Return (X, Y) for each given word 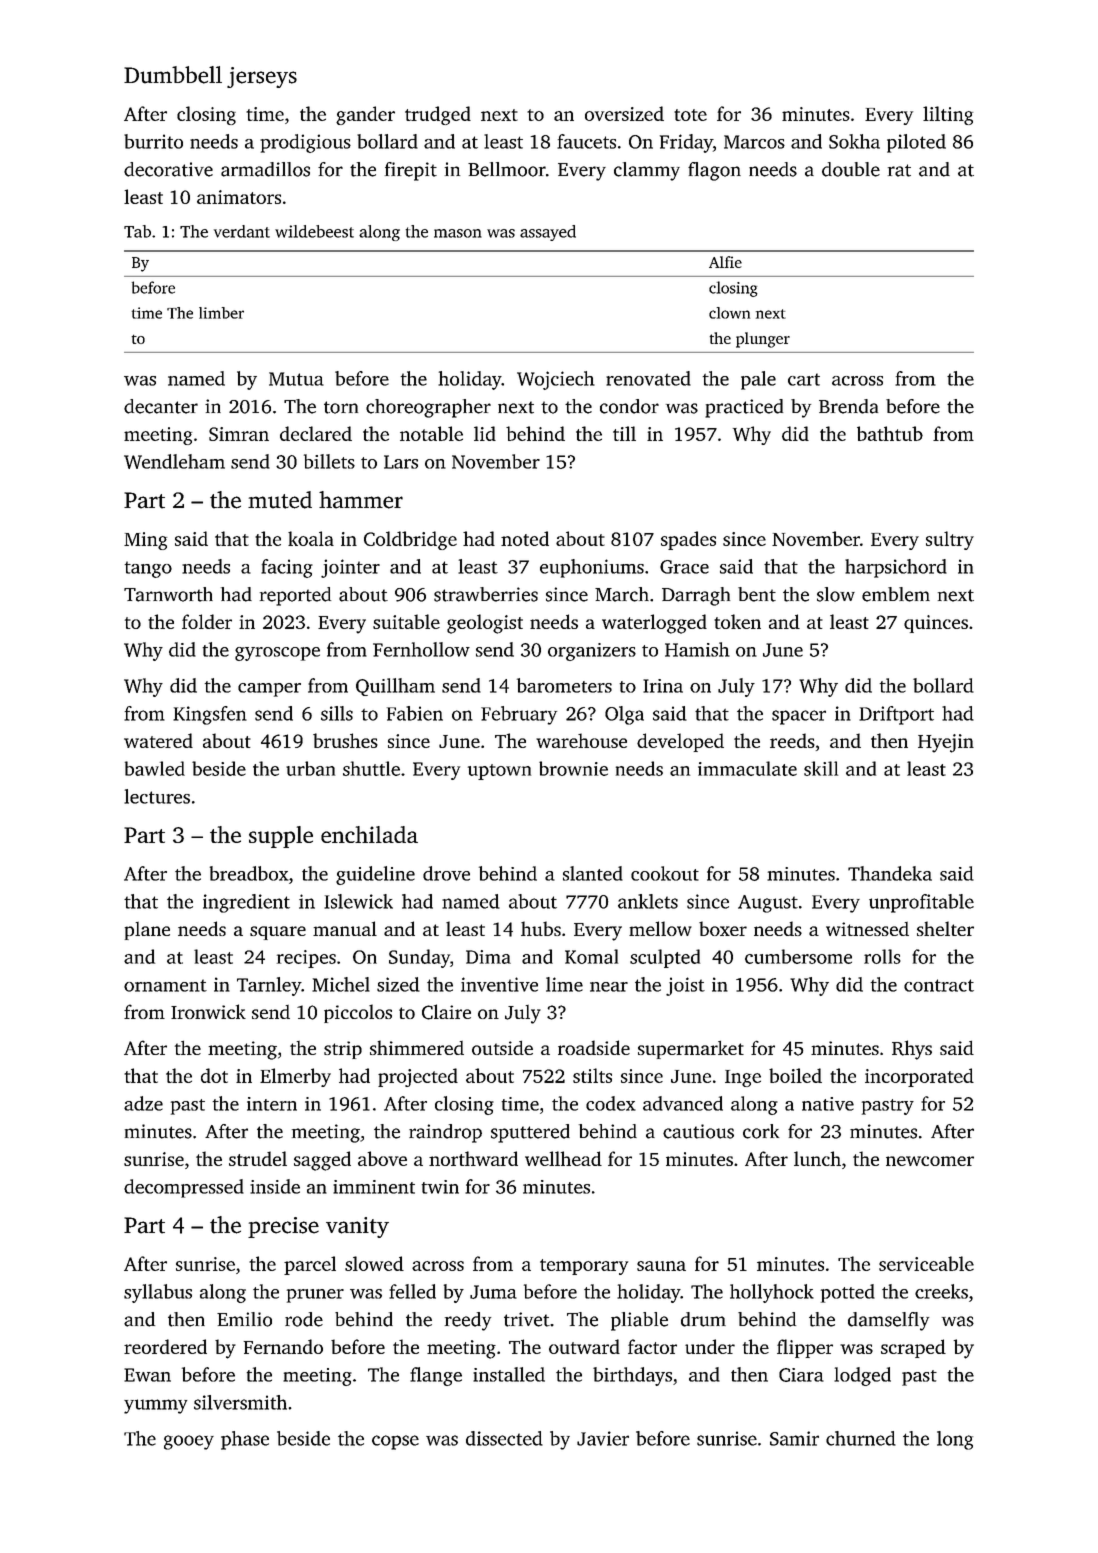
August (768, 904)
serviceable (926, 1263)
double (851, 169)
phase (245, 1440)
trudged (438, 115)
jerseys (262, 77)
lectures (157, 796)
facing (287, 568)
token (737, 621)
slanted (593, 873)
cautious (698, 1131)
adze (143, 1103)
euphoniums (592, 568)
